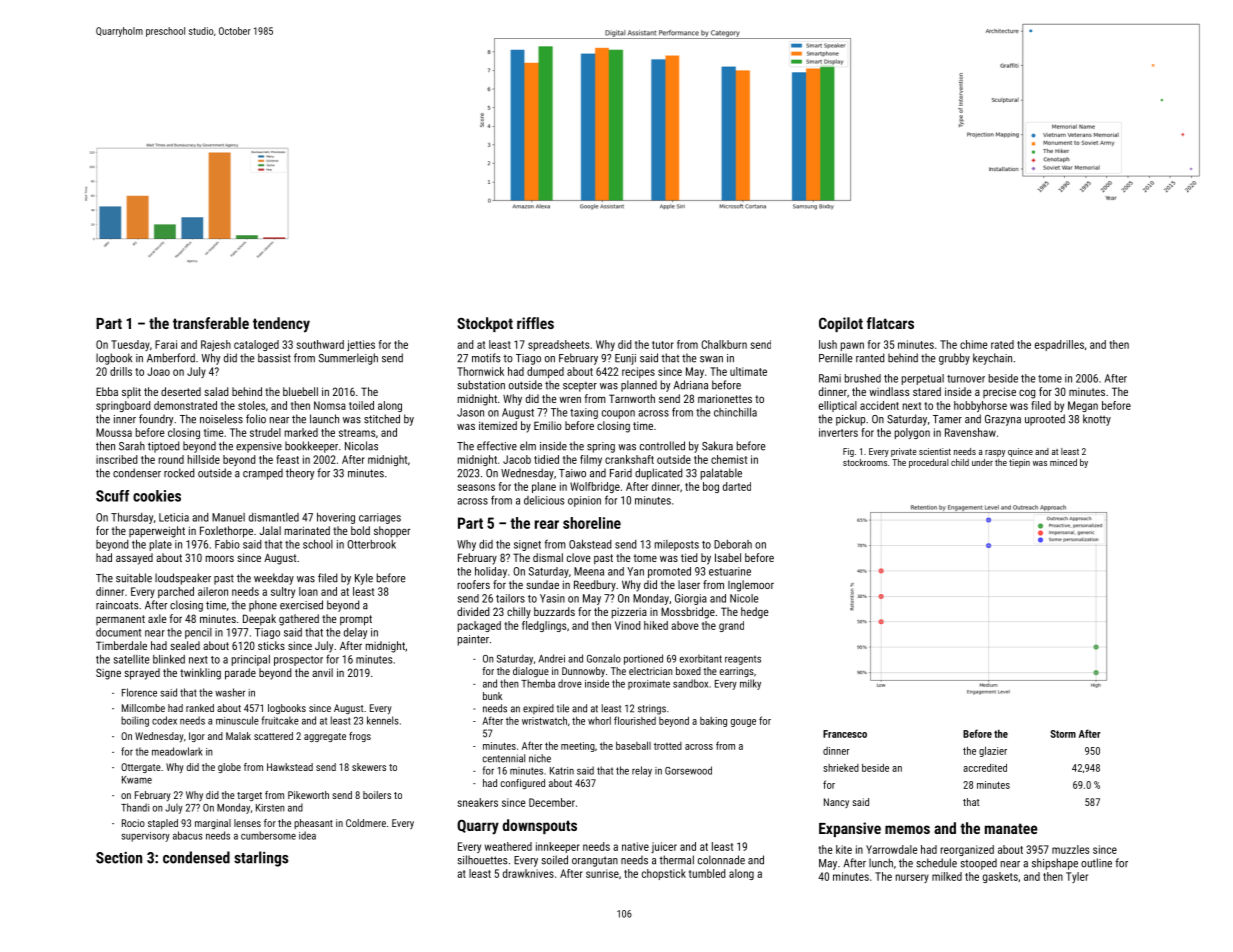  What do you see at coordinates (535, 323) in the screenshot?
I see `riffles` at bounding box center [535, 323].
